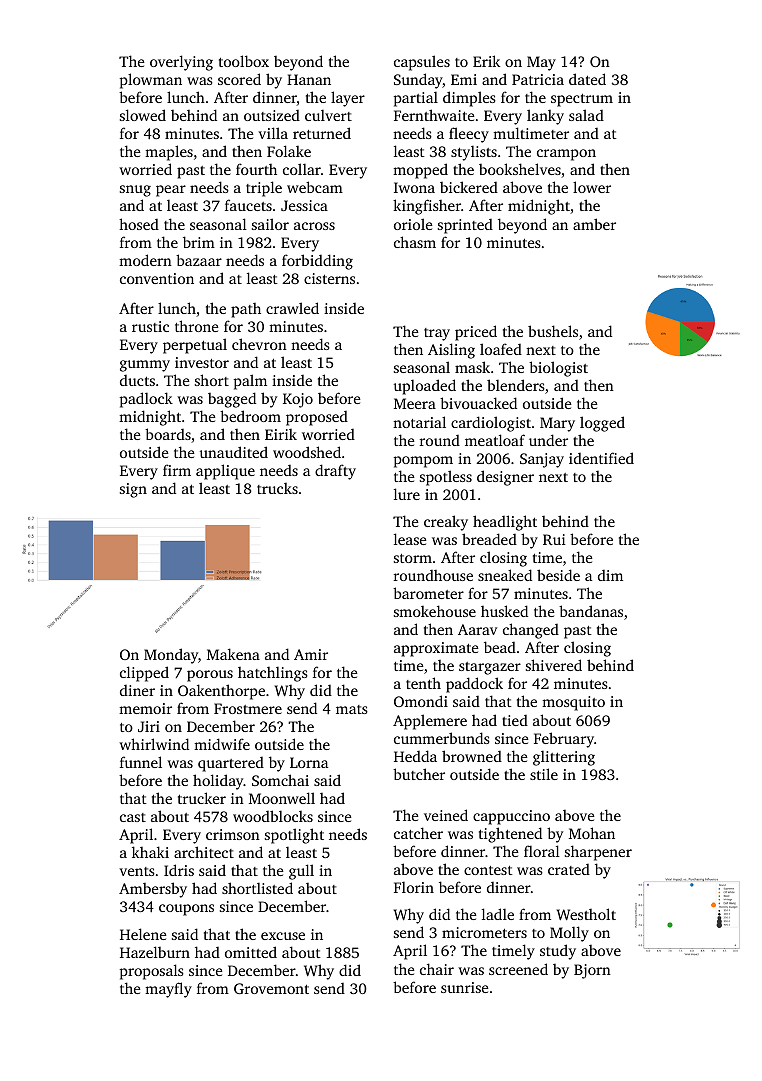 This screenshot has width=762, height=1081. I want to click on tray, so click(437, 334).
